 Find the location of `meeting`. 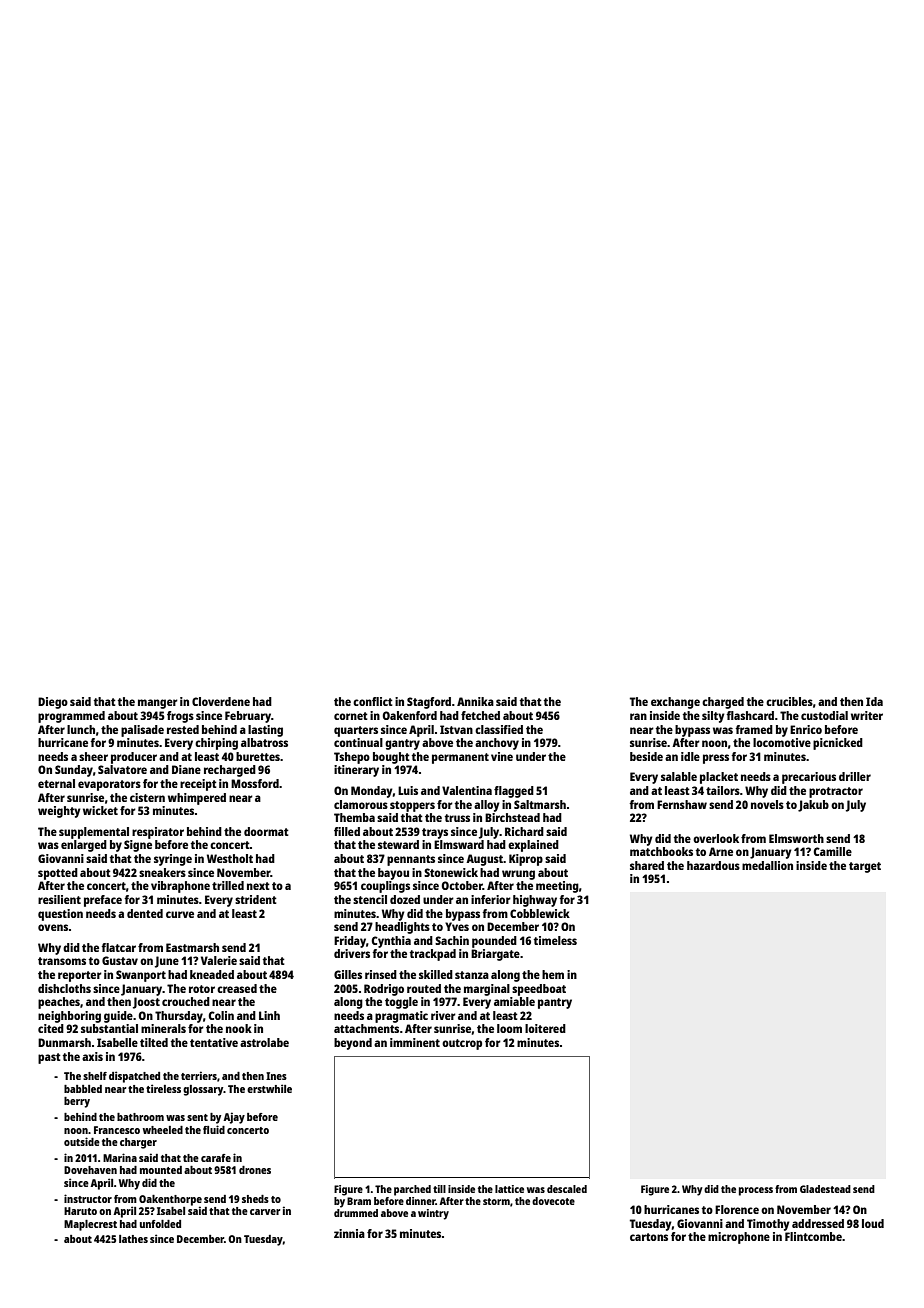

meeting is located at coordinates (557, 887).
